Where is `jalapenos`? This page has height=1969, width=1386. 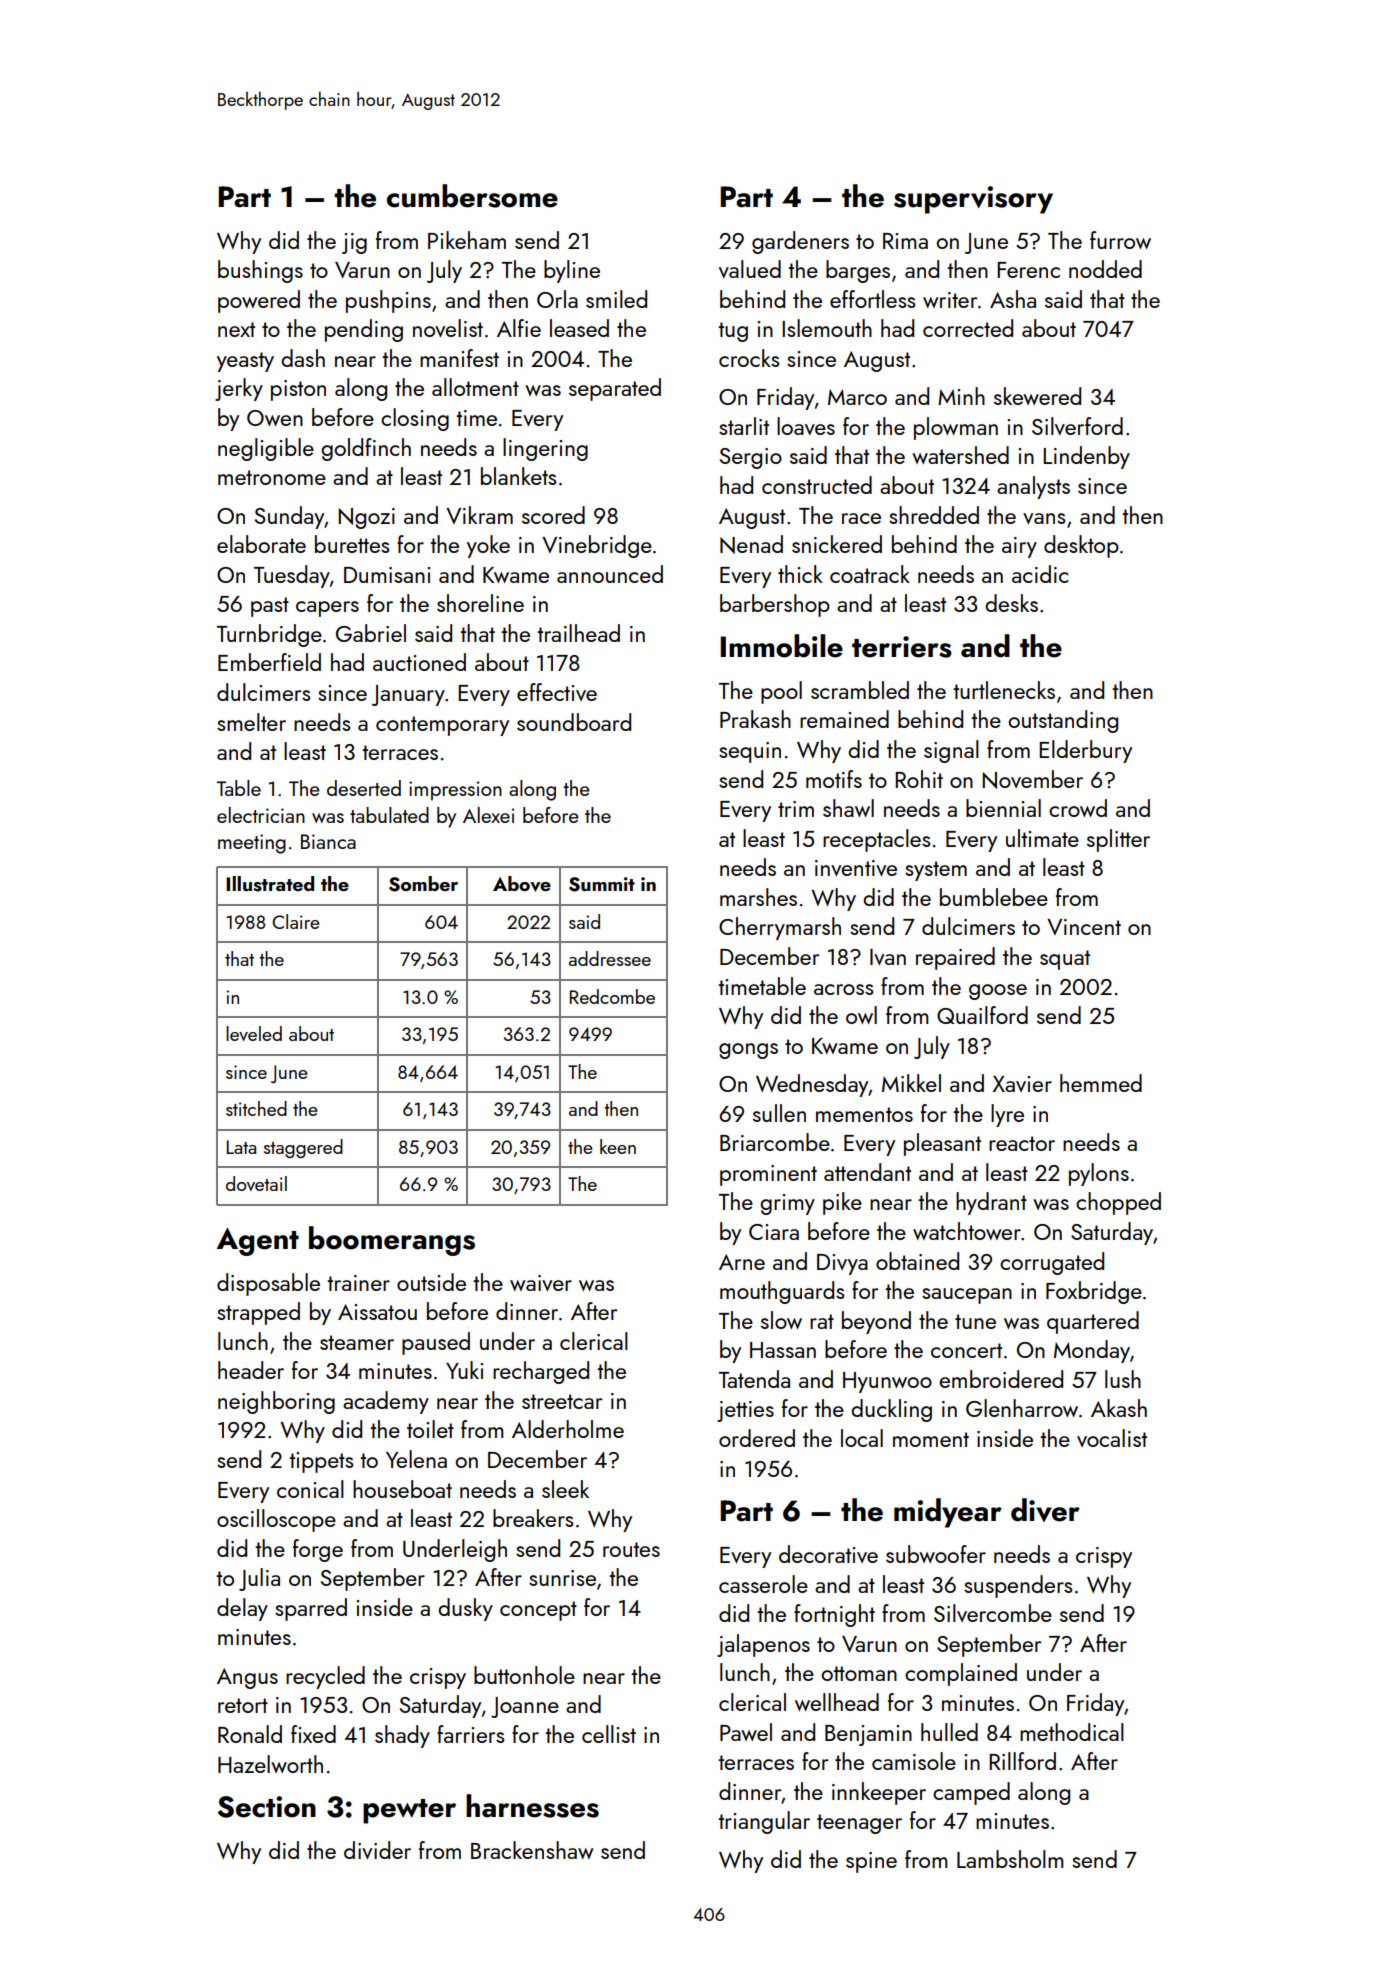
jalapenos is located at coordinates (763, 1645).
